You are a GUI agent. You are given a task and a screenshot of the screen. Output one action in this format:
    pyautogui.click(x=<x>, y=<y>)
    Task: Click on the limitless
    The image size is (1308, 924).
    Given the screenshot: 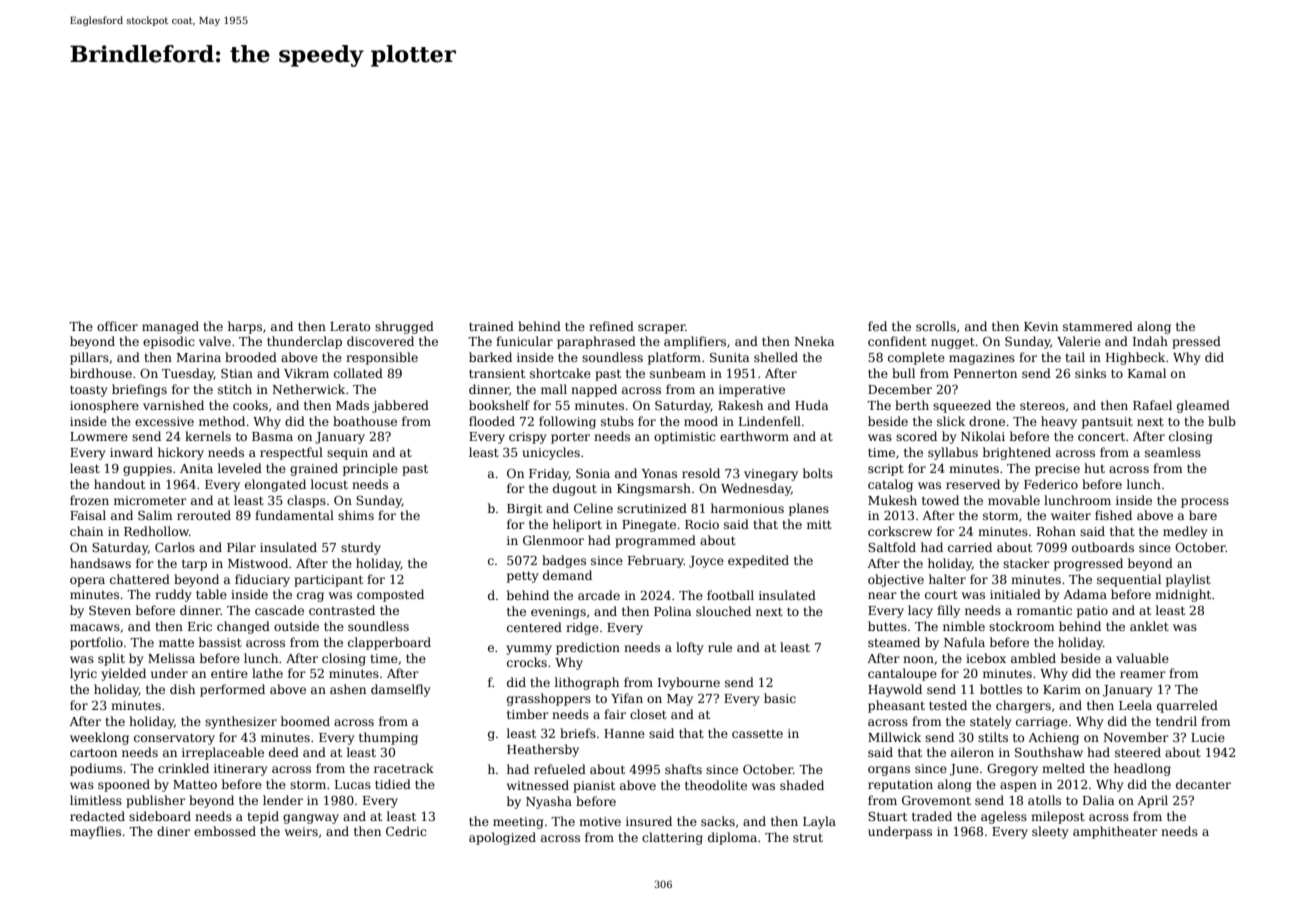 What is the action you would take?
    pyautogui.click(x=96, y=800)
